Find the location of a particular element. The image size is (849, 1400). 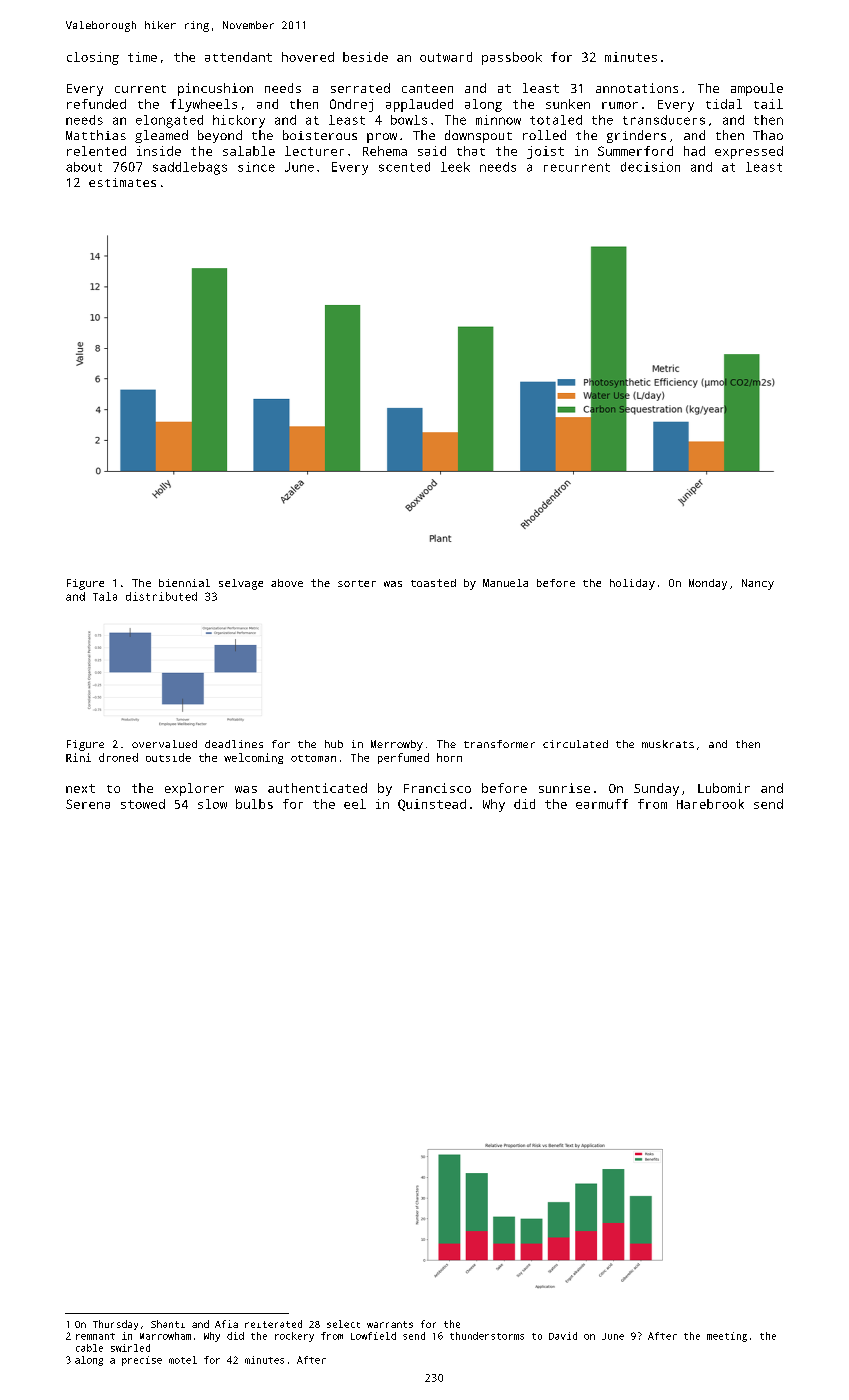

closing is located at coordinates (93, 58).
